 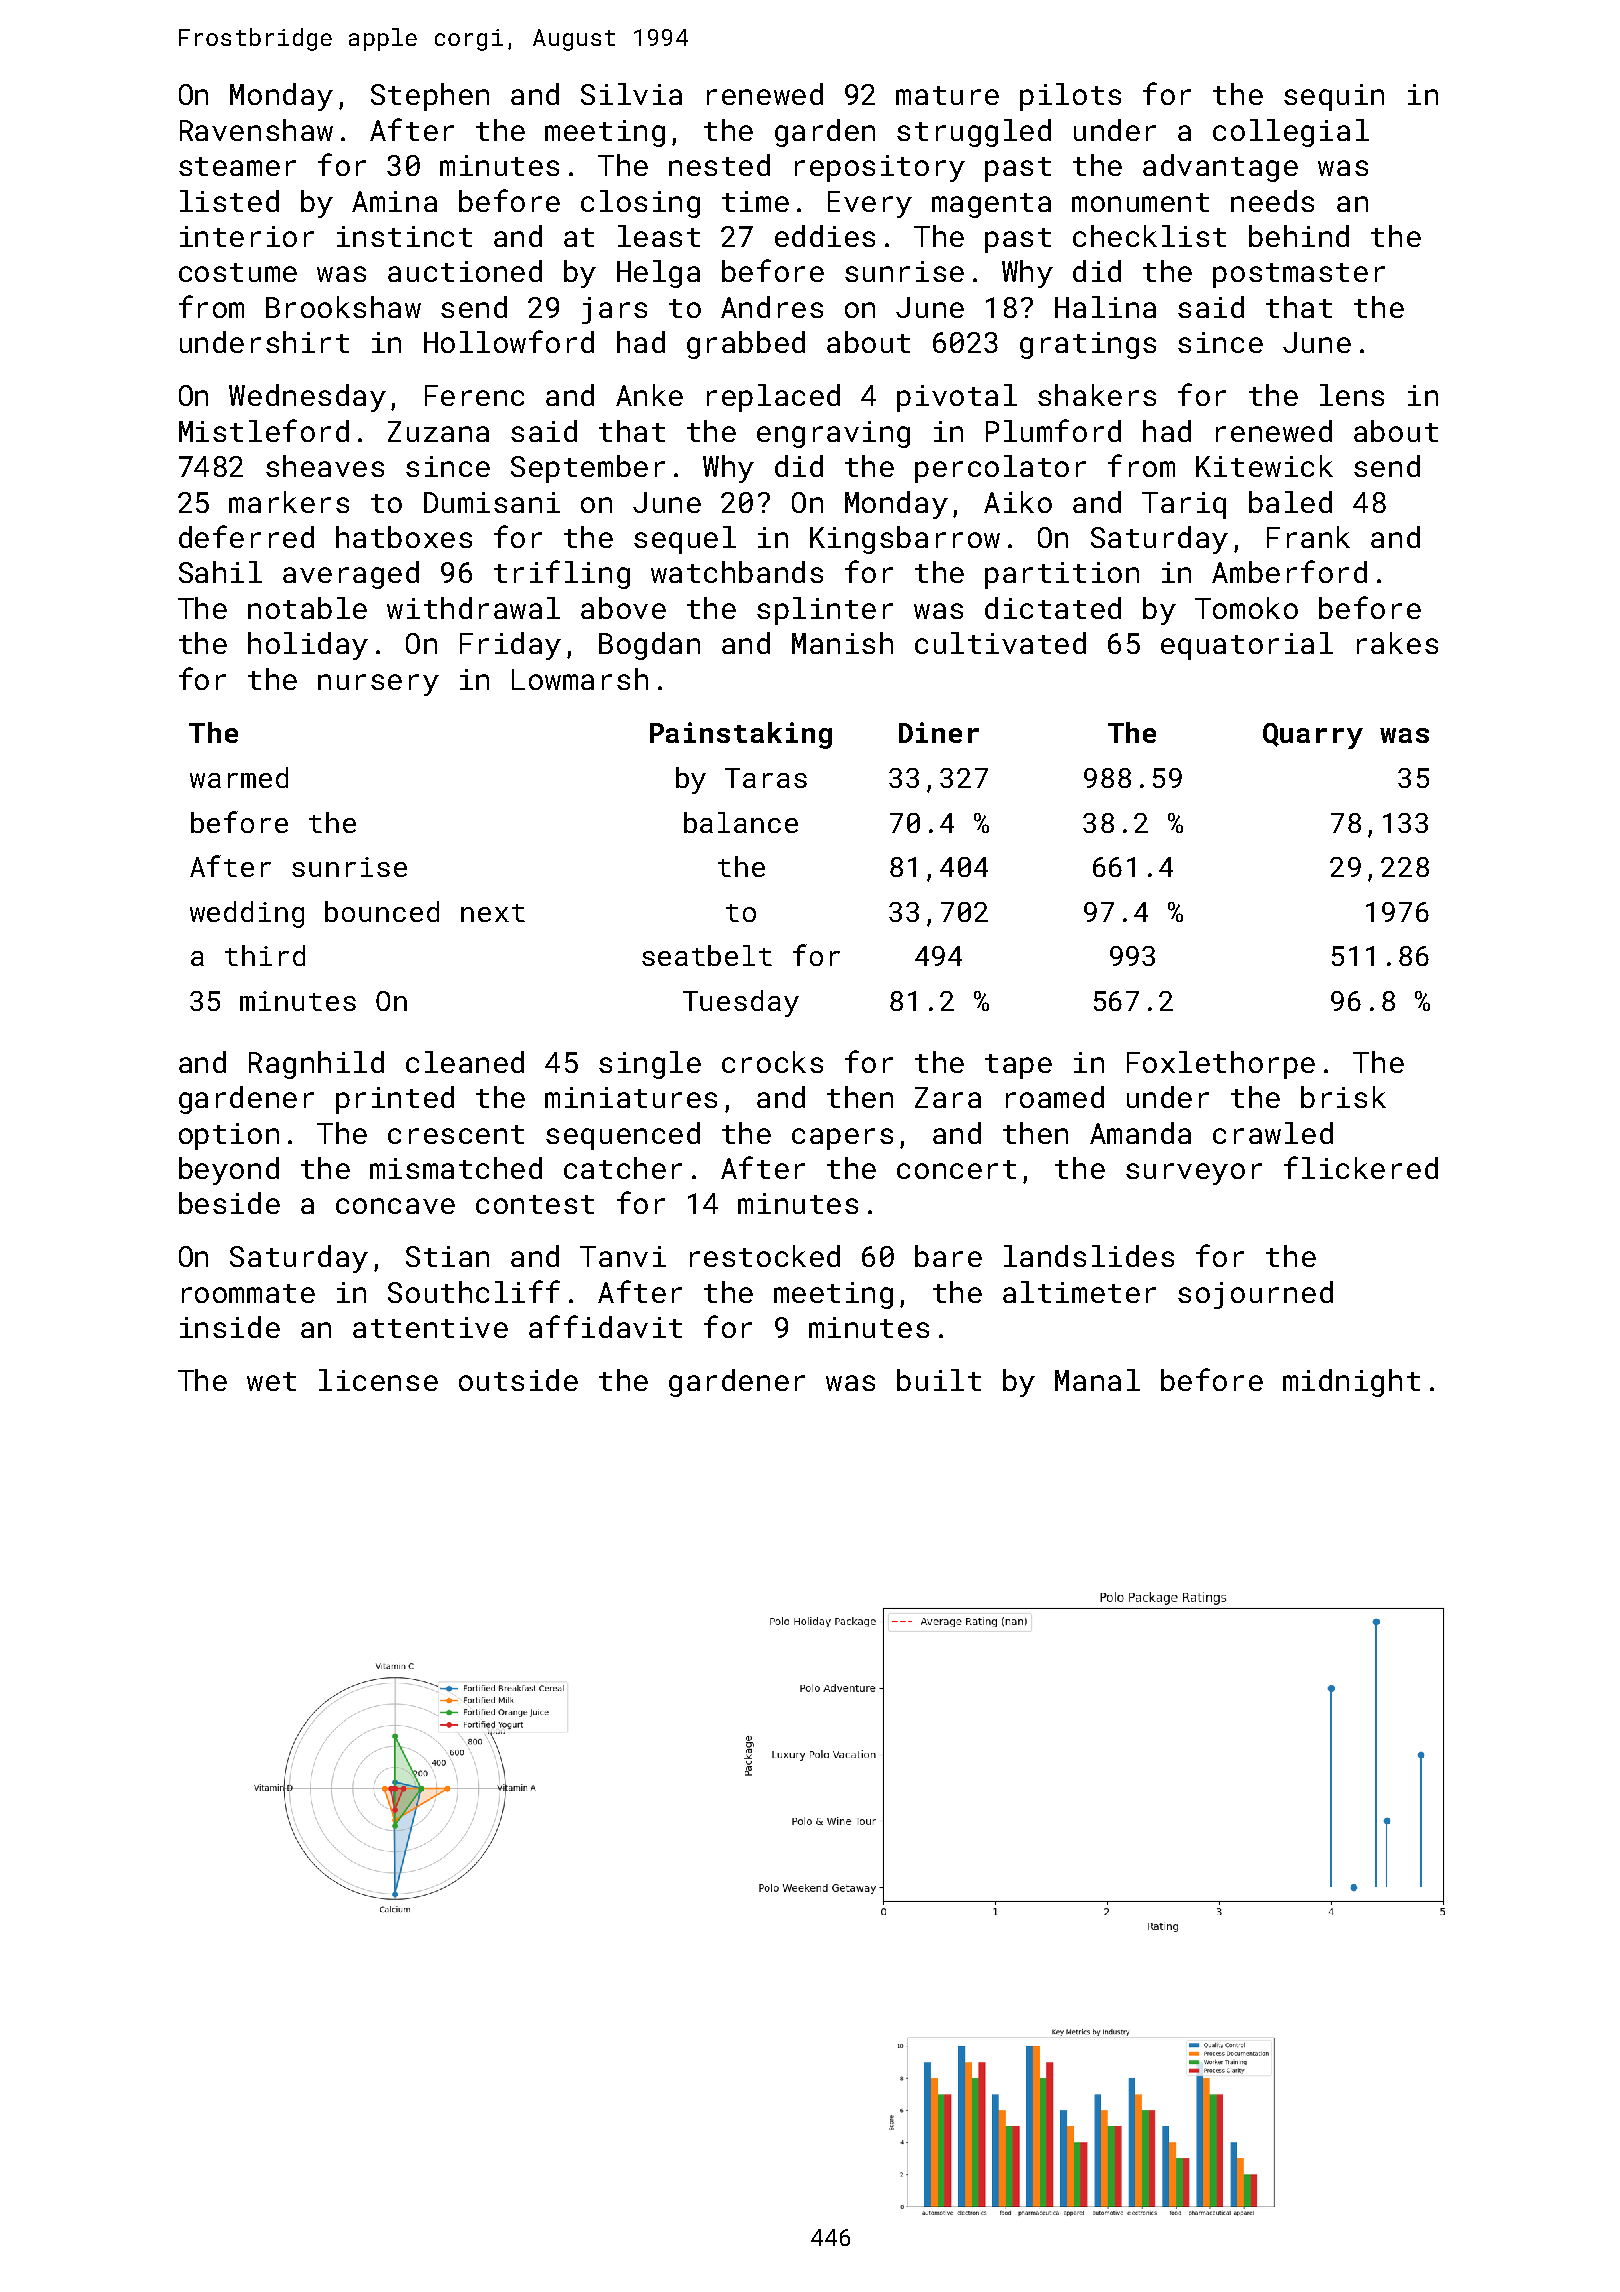 What do you see at coordinates (1352, 395) in the screenshot?
I see `lens` at bounding box center [1352, 395].
